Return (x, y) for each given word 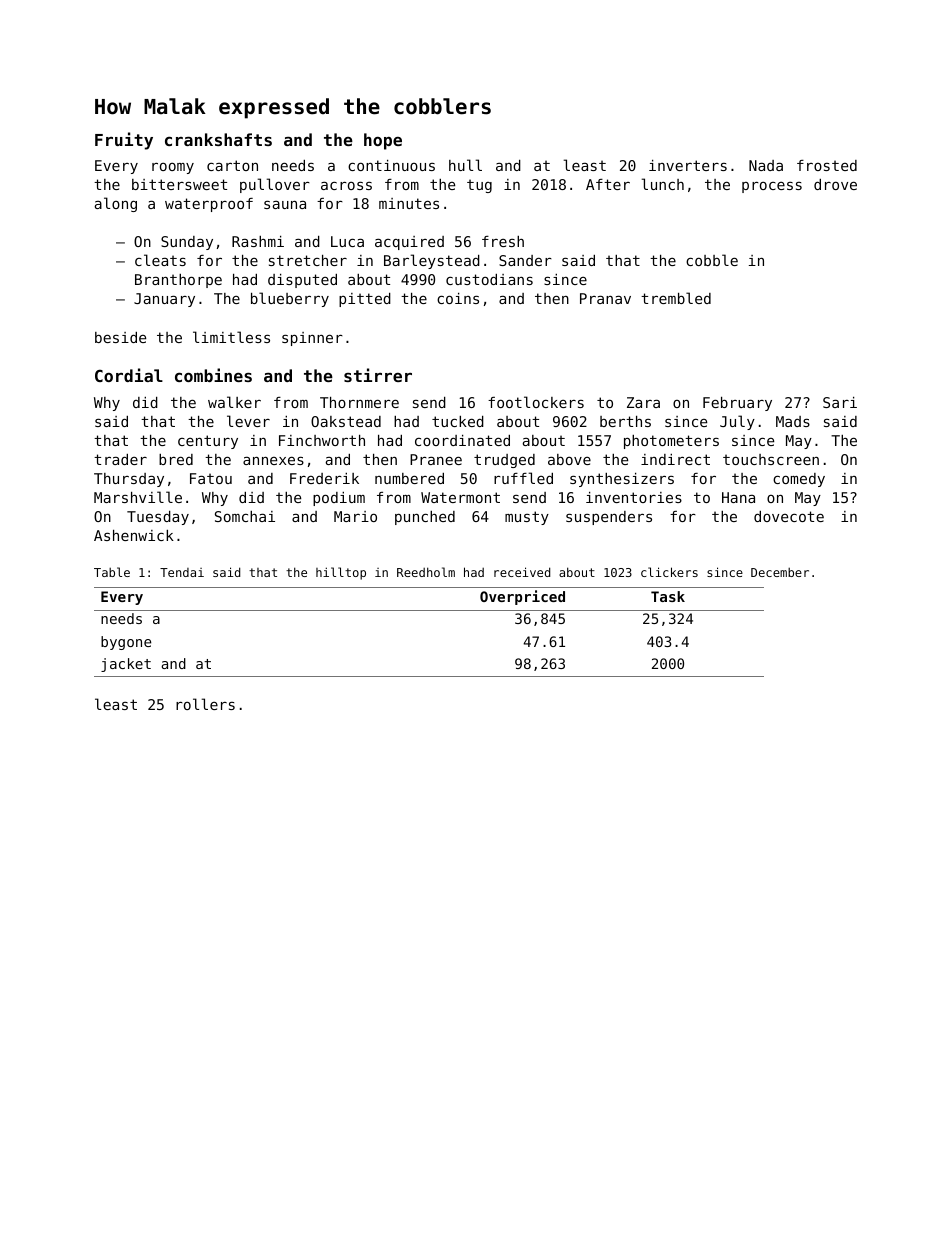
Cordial (129, 375)
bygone (126, 643)
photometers (671, 442)
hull (465, 165)
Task (668, 596)
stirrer (378, 375)
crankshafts (218, 139)
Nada (766, 165)
